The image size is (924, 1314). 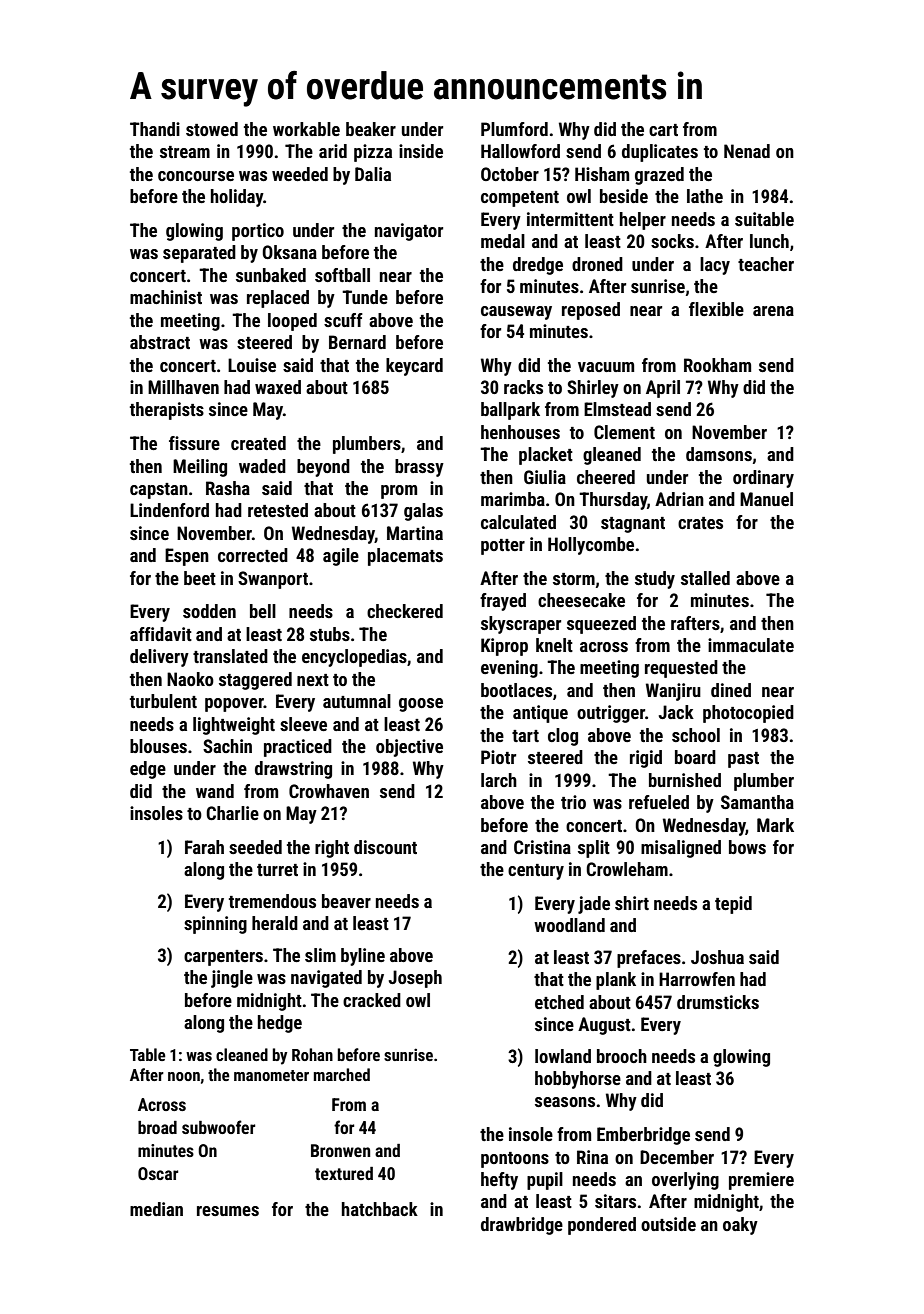 I want to click on potter, so click(x=503, y=547).
